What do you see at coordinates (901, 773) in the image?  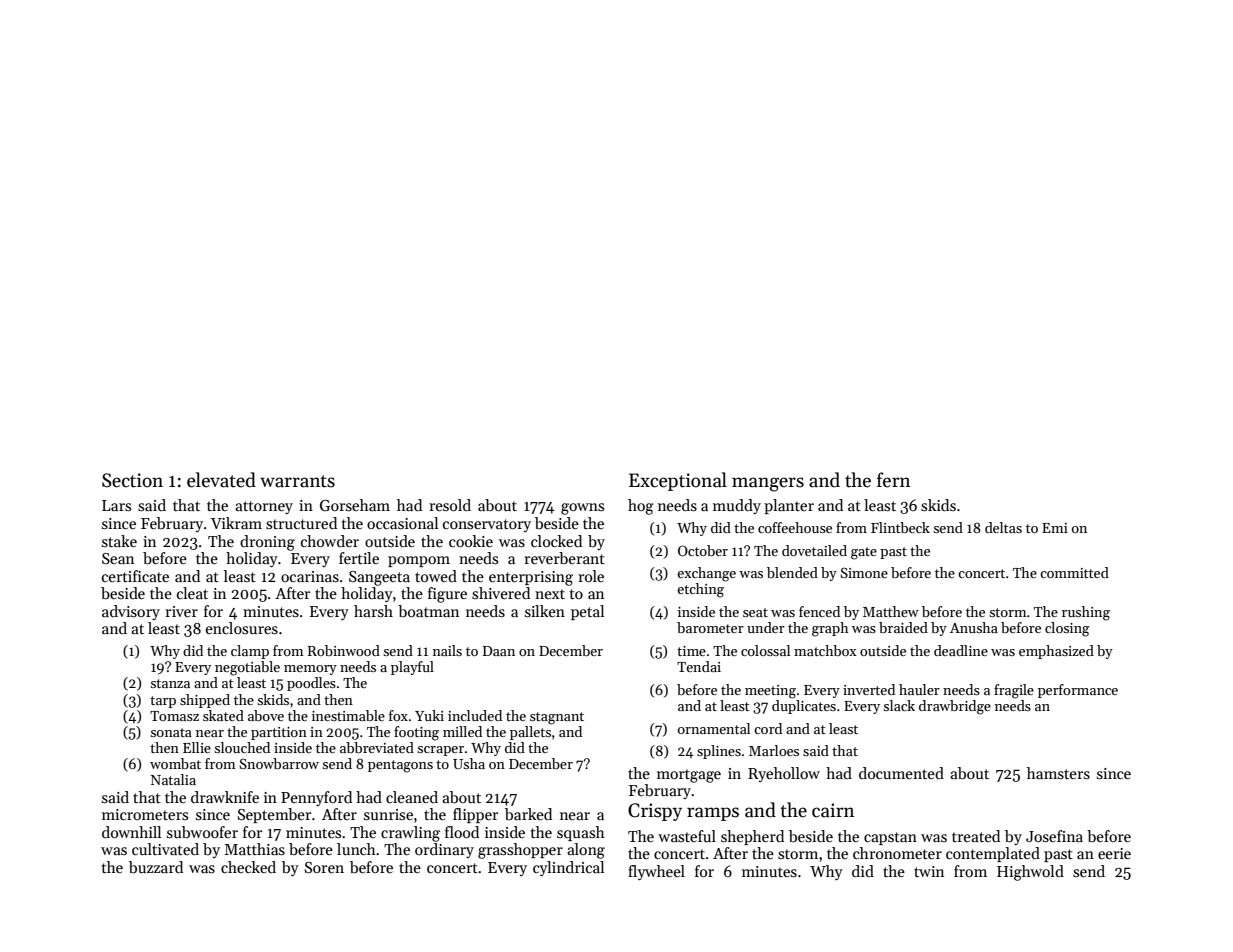 I see `documented` at bounding box center [901, 773].
